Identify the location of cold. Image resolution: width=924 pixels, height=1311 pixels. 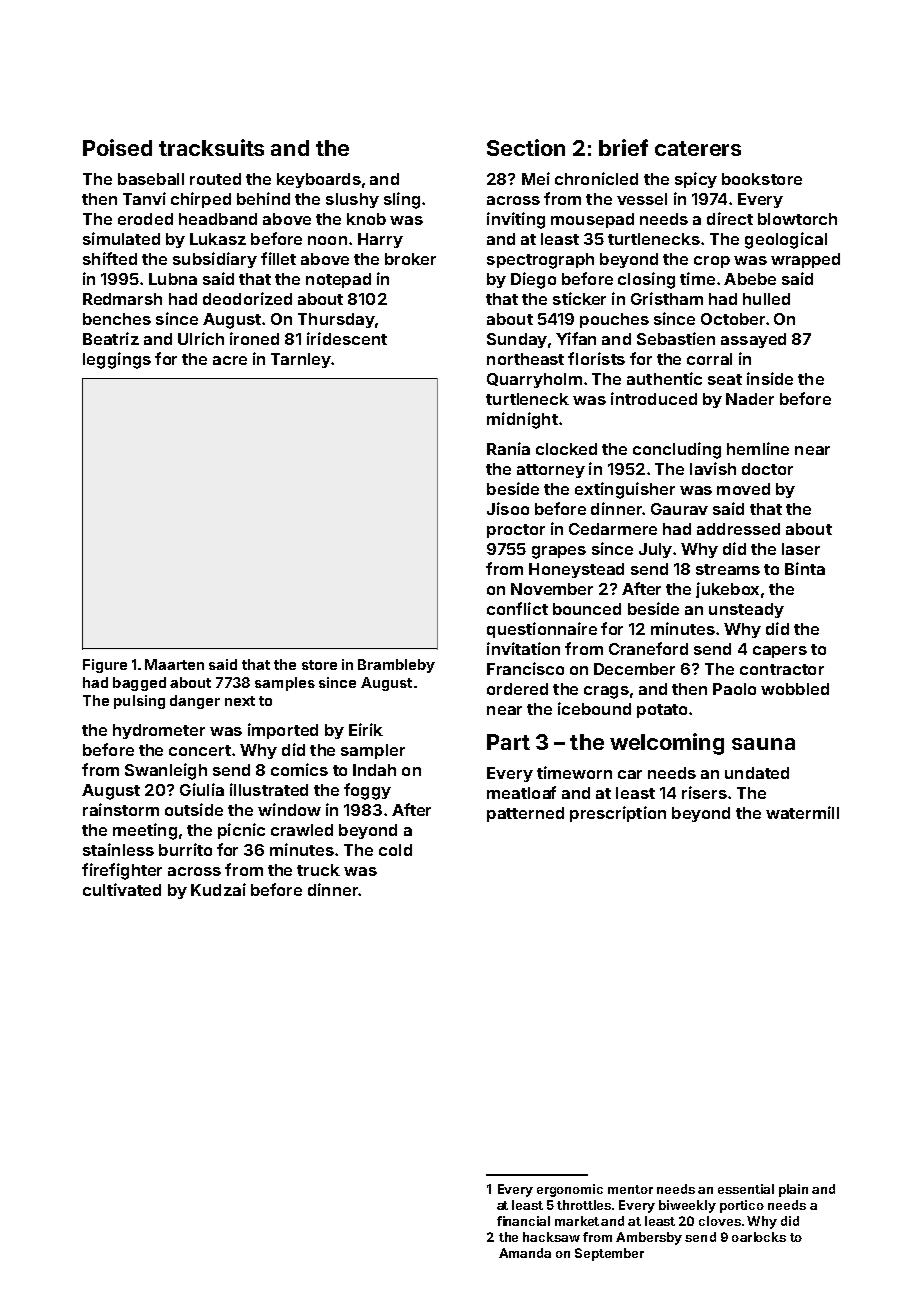
(395, 850).
